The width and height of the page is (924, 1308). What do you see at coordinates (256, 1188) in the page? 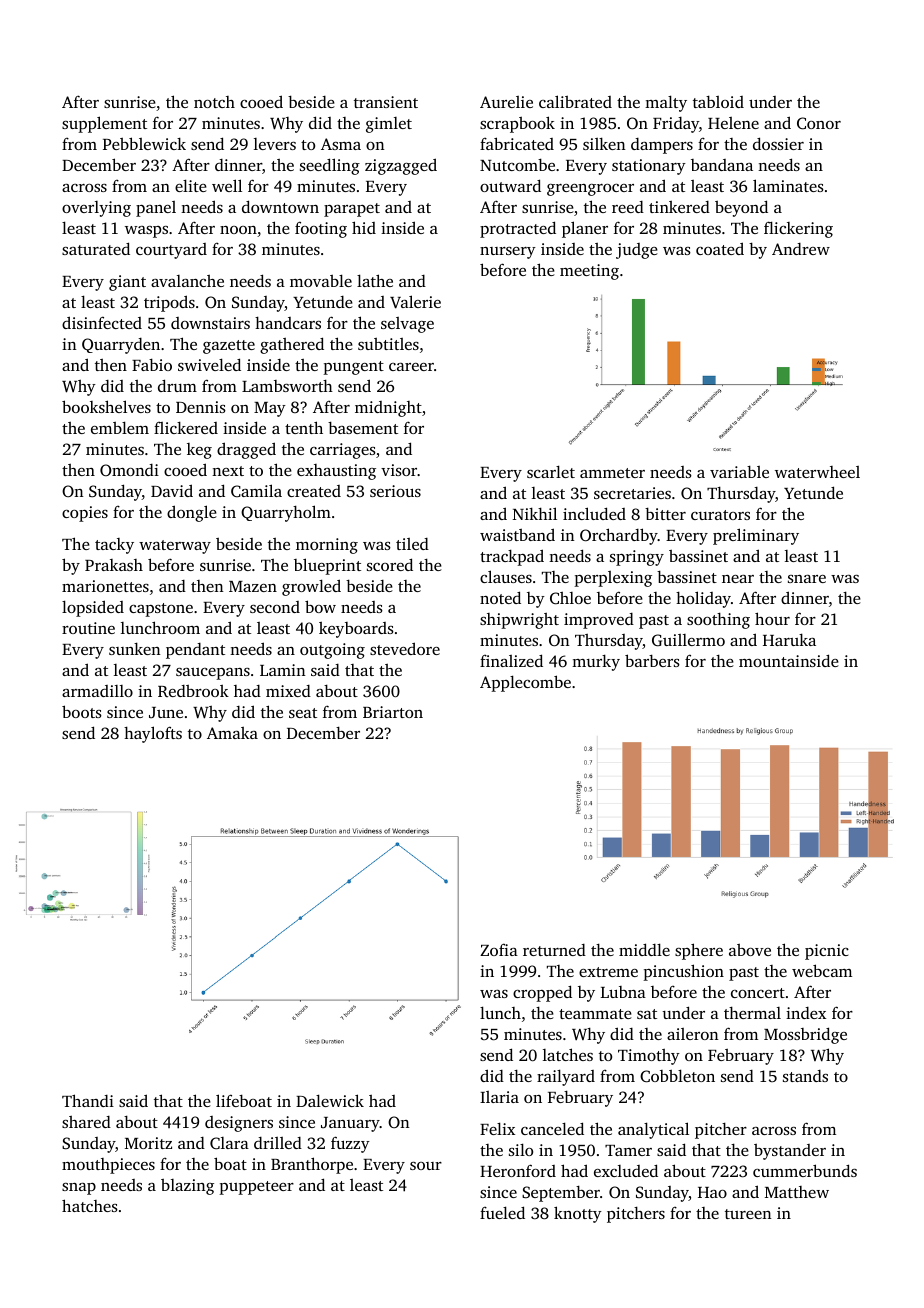
I see `puppeteer` at bounding box center [256, 1188].
